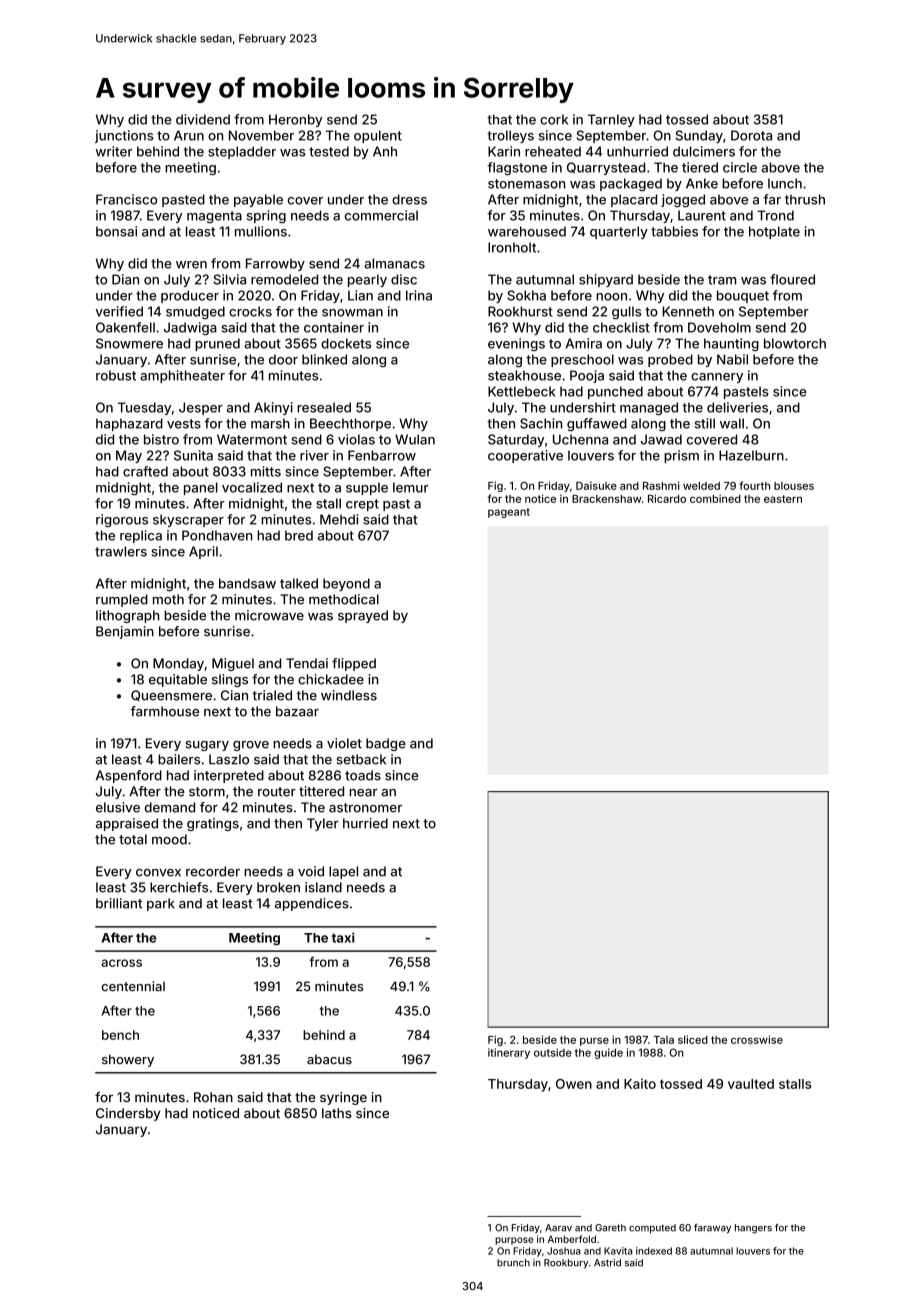 The width and height of the page is (924, 1314). I want to click on May, so click(129, 456).
